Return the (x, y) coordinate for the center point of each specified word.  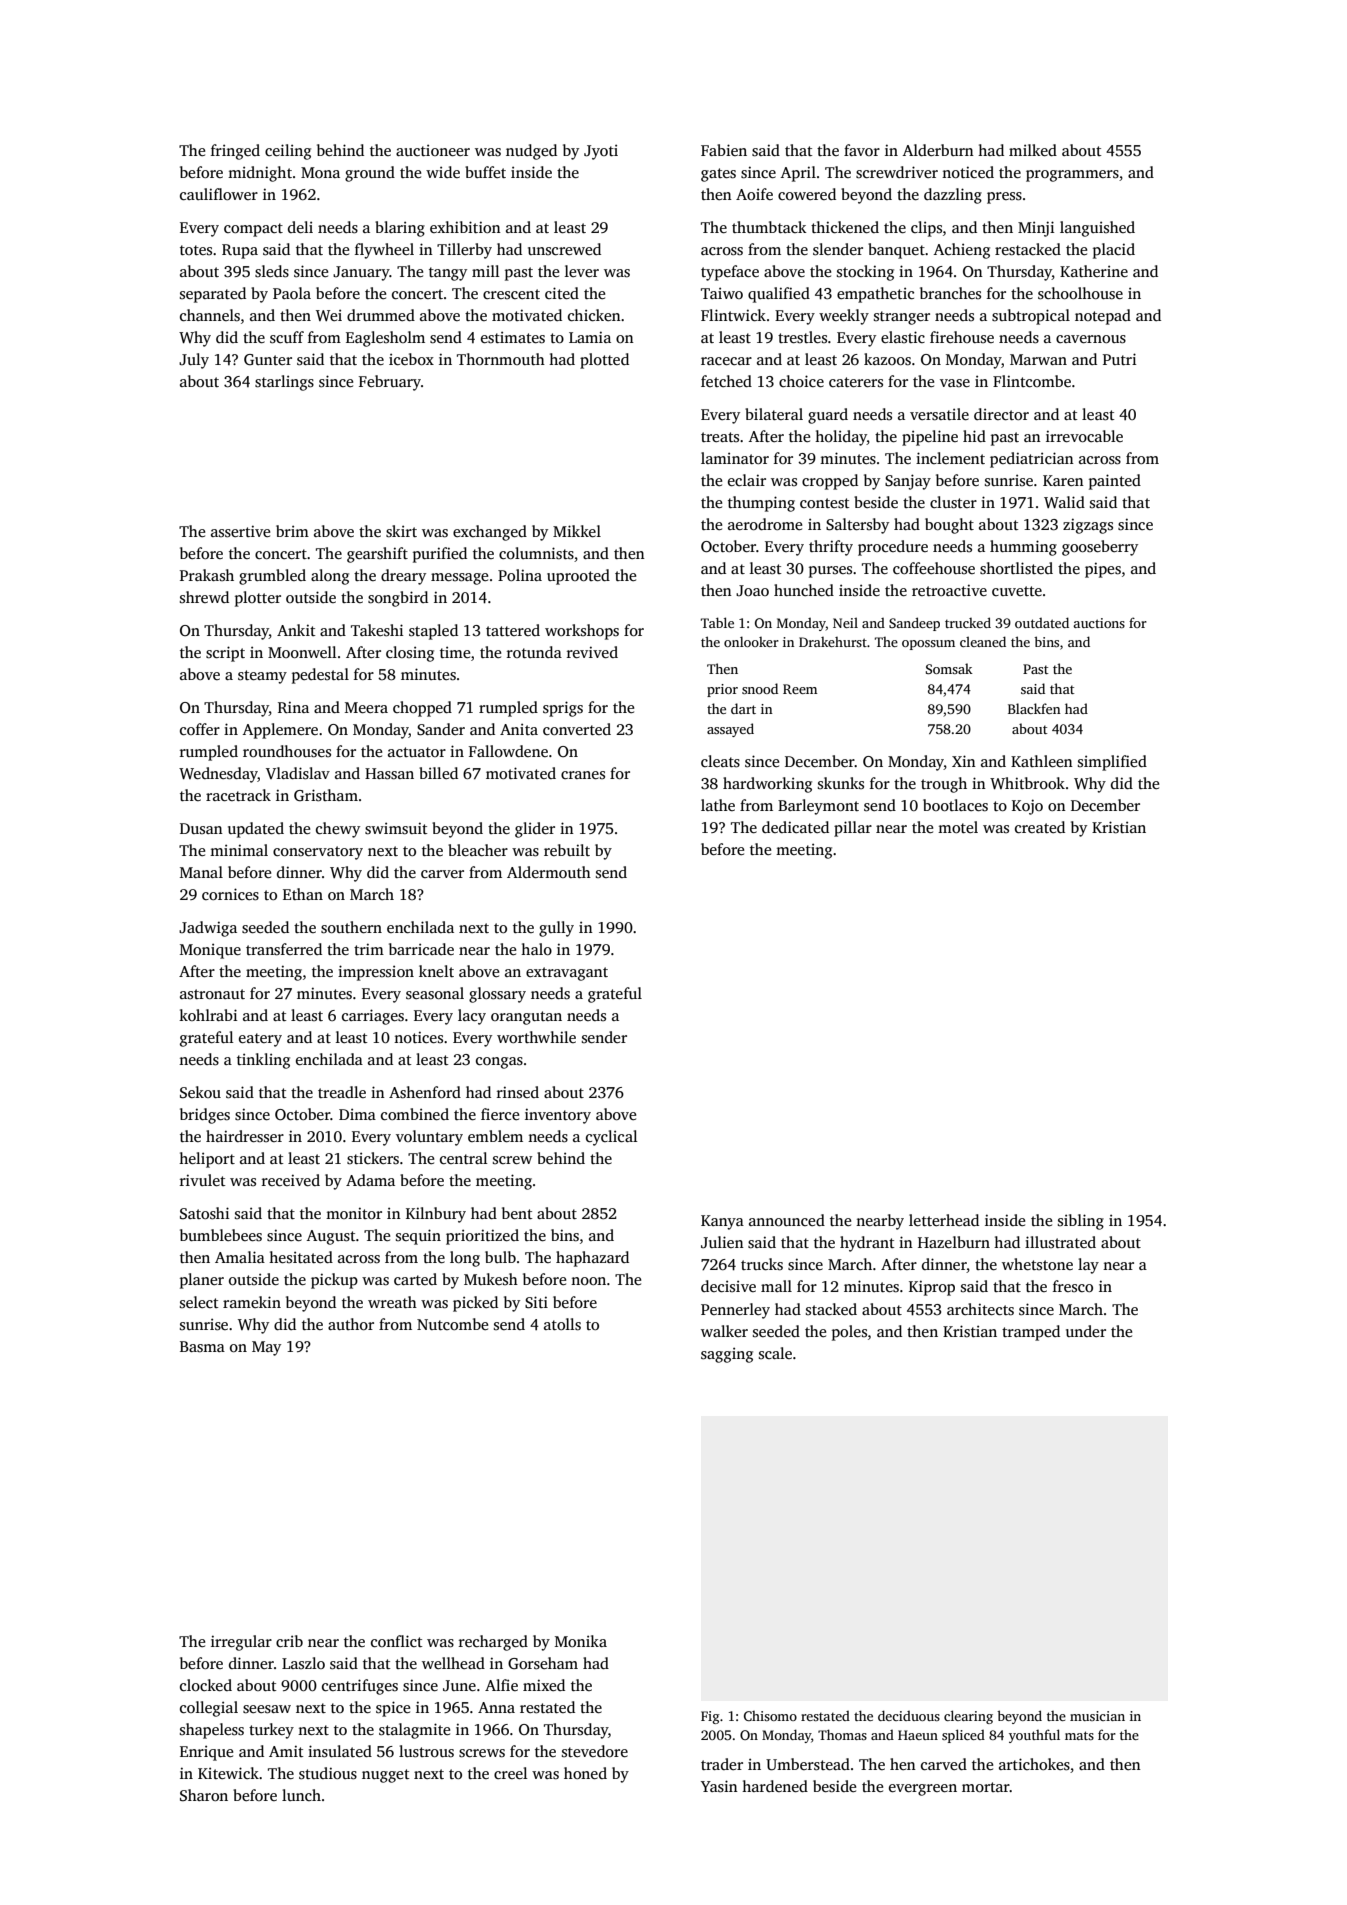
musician (1097, 1716)
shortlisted (1016, 568)
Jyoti (601, 152)
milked (1033, 150)
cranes (583, 775)
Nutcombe (452, 1324)
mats (1079, 1735)
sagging (727, 1355)
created (1040, 827)
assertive (240, 531)
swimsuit (396, 828)
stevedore (595, 1751)
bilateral (774, 414)
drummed (381, 315)
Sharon (204, 1795)
